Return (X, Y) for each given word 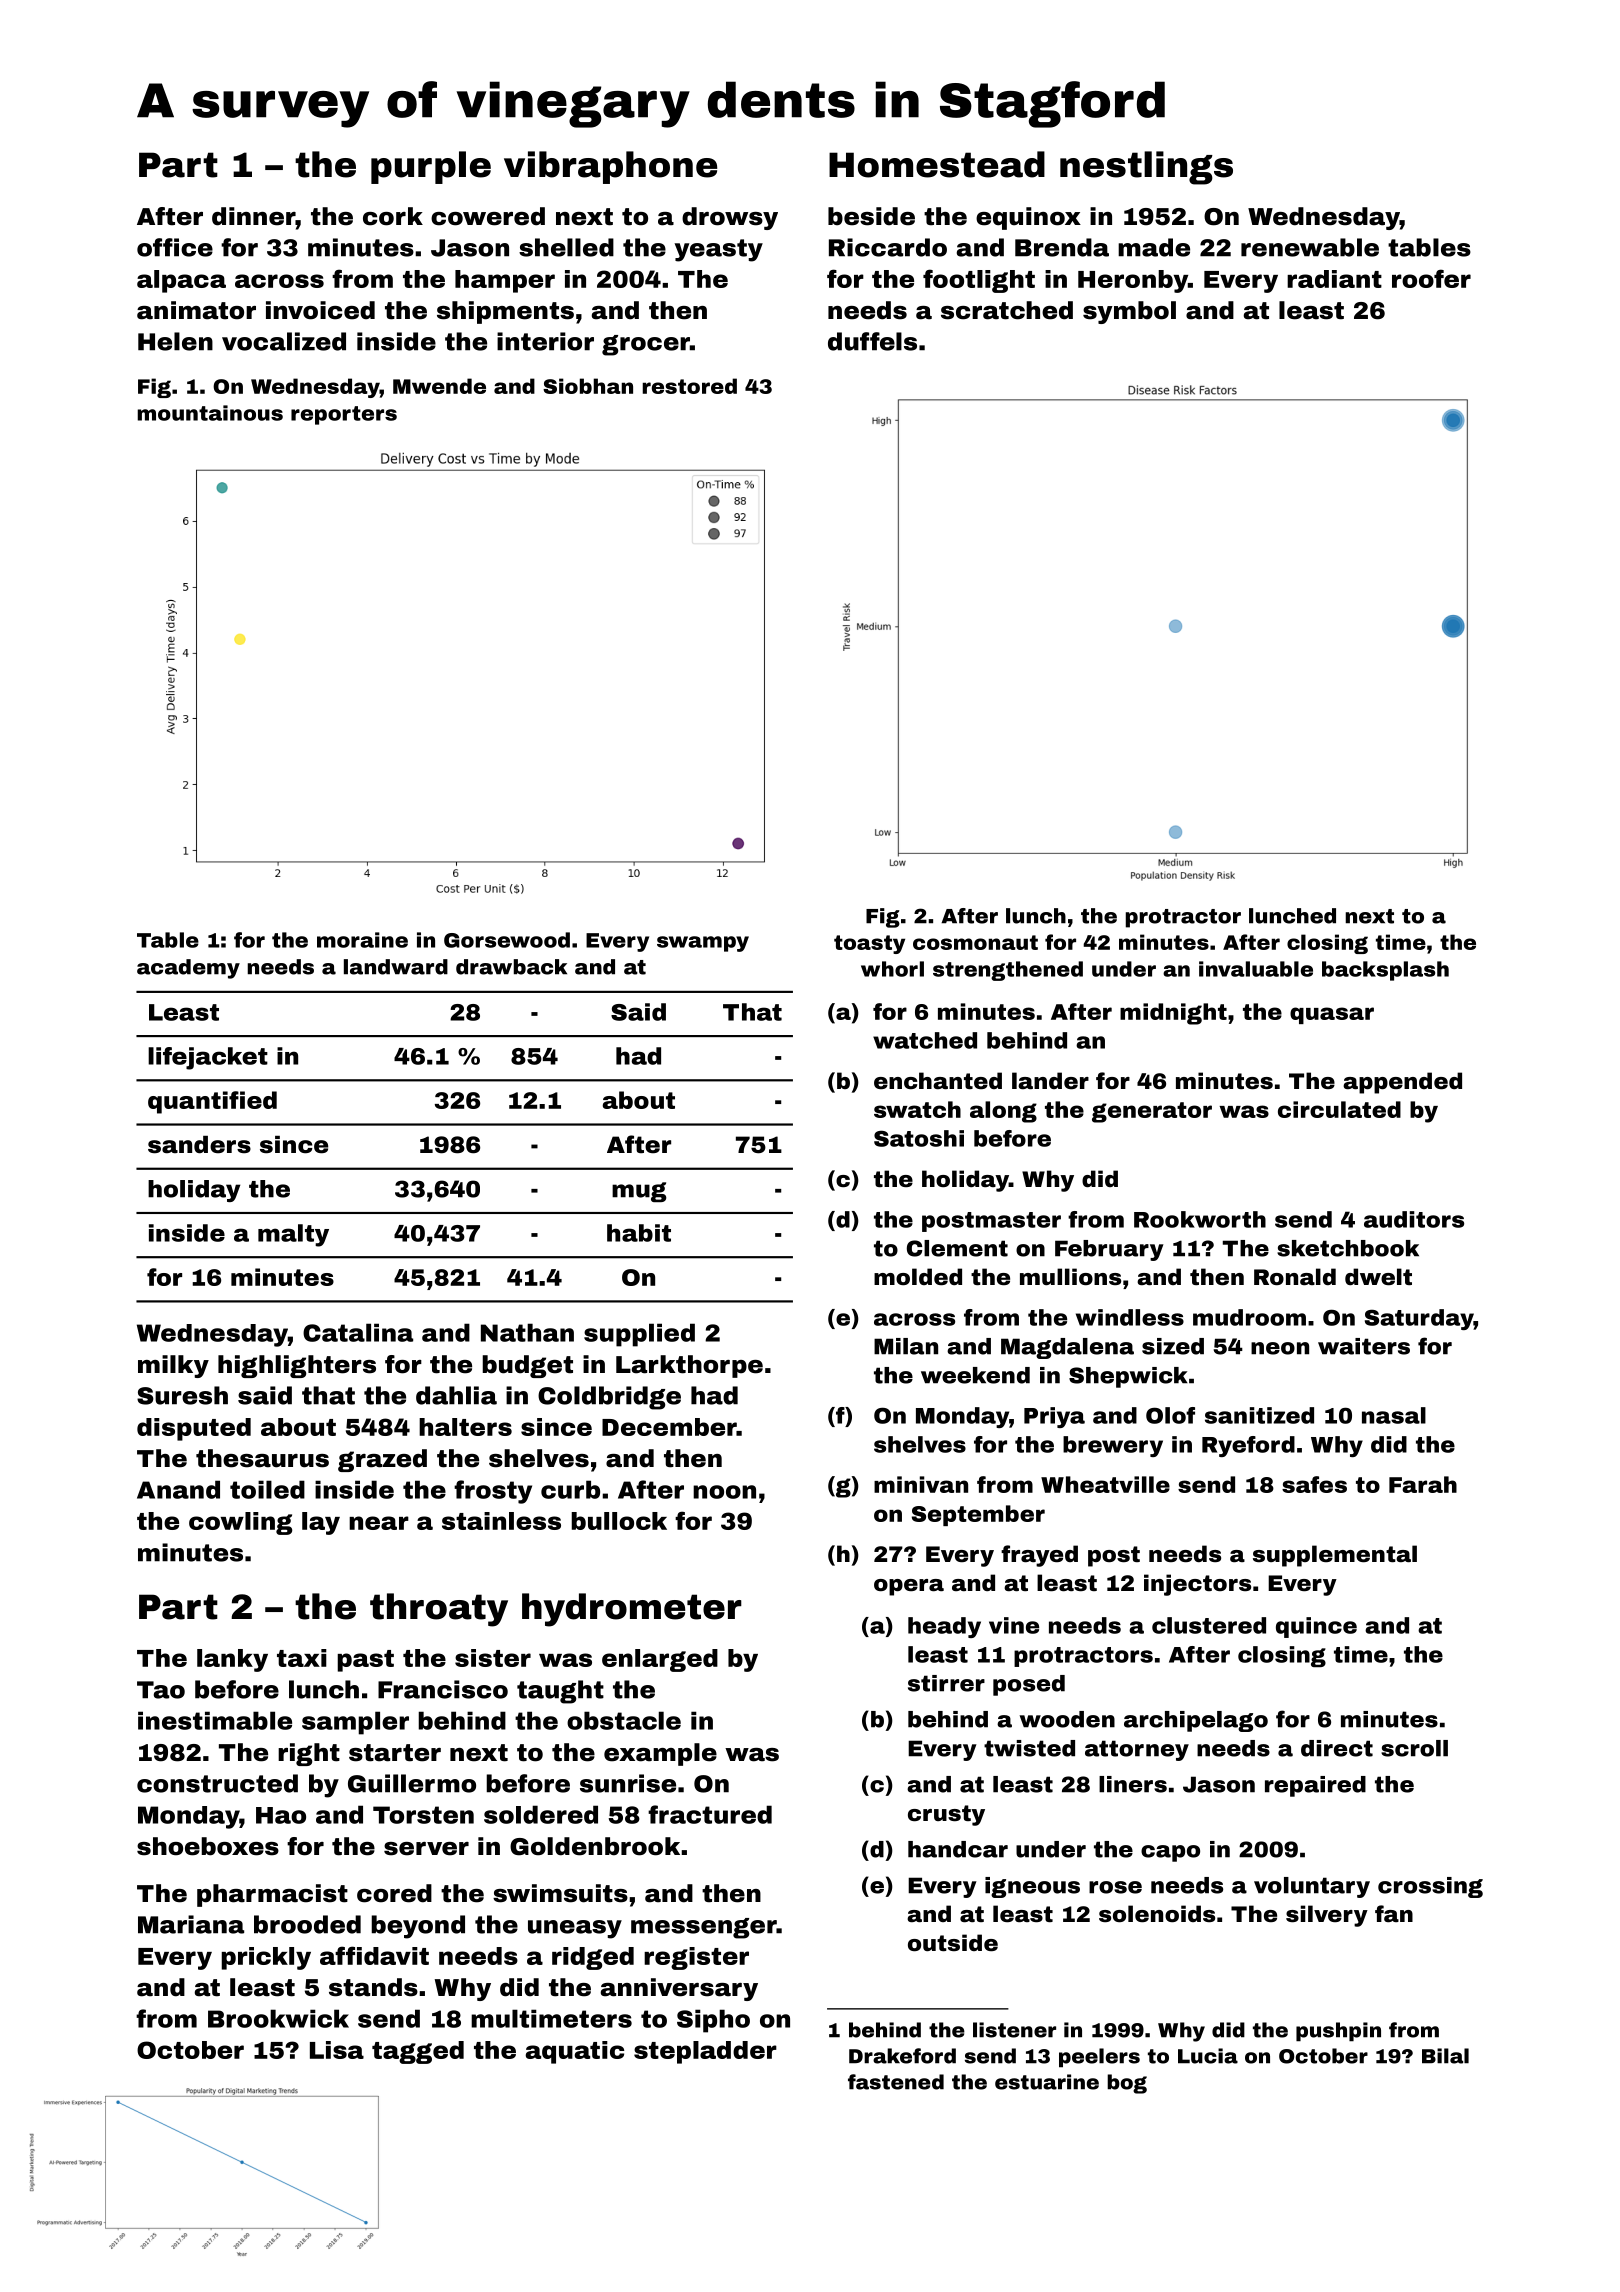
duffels (872, 341)
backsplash (1385, 971)
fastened (896, 2082)
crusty (946, 1815)
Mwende (439, 386)
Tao (161, 1690)
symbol (1129, 312)
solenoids (1157, 1914)
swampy (703, 944)
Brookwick (278, 2018)
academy (188, 969)
